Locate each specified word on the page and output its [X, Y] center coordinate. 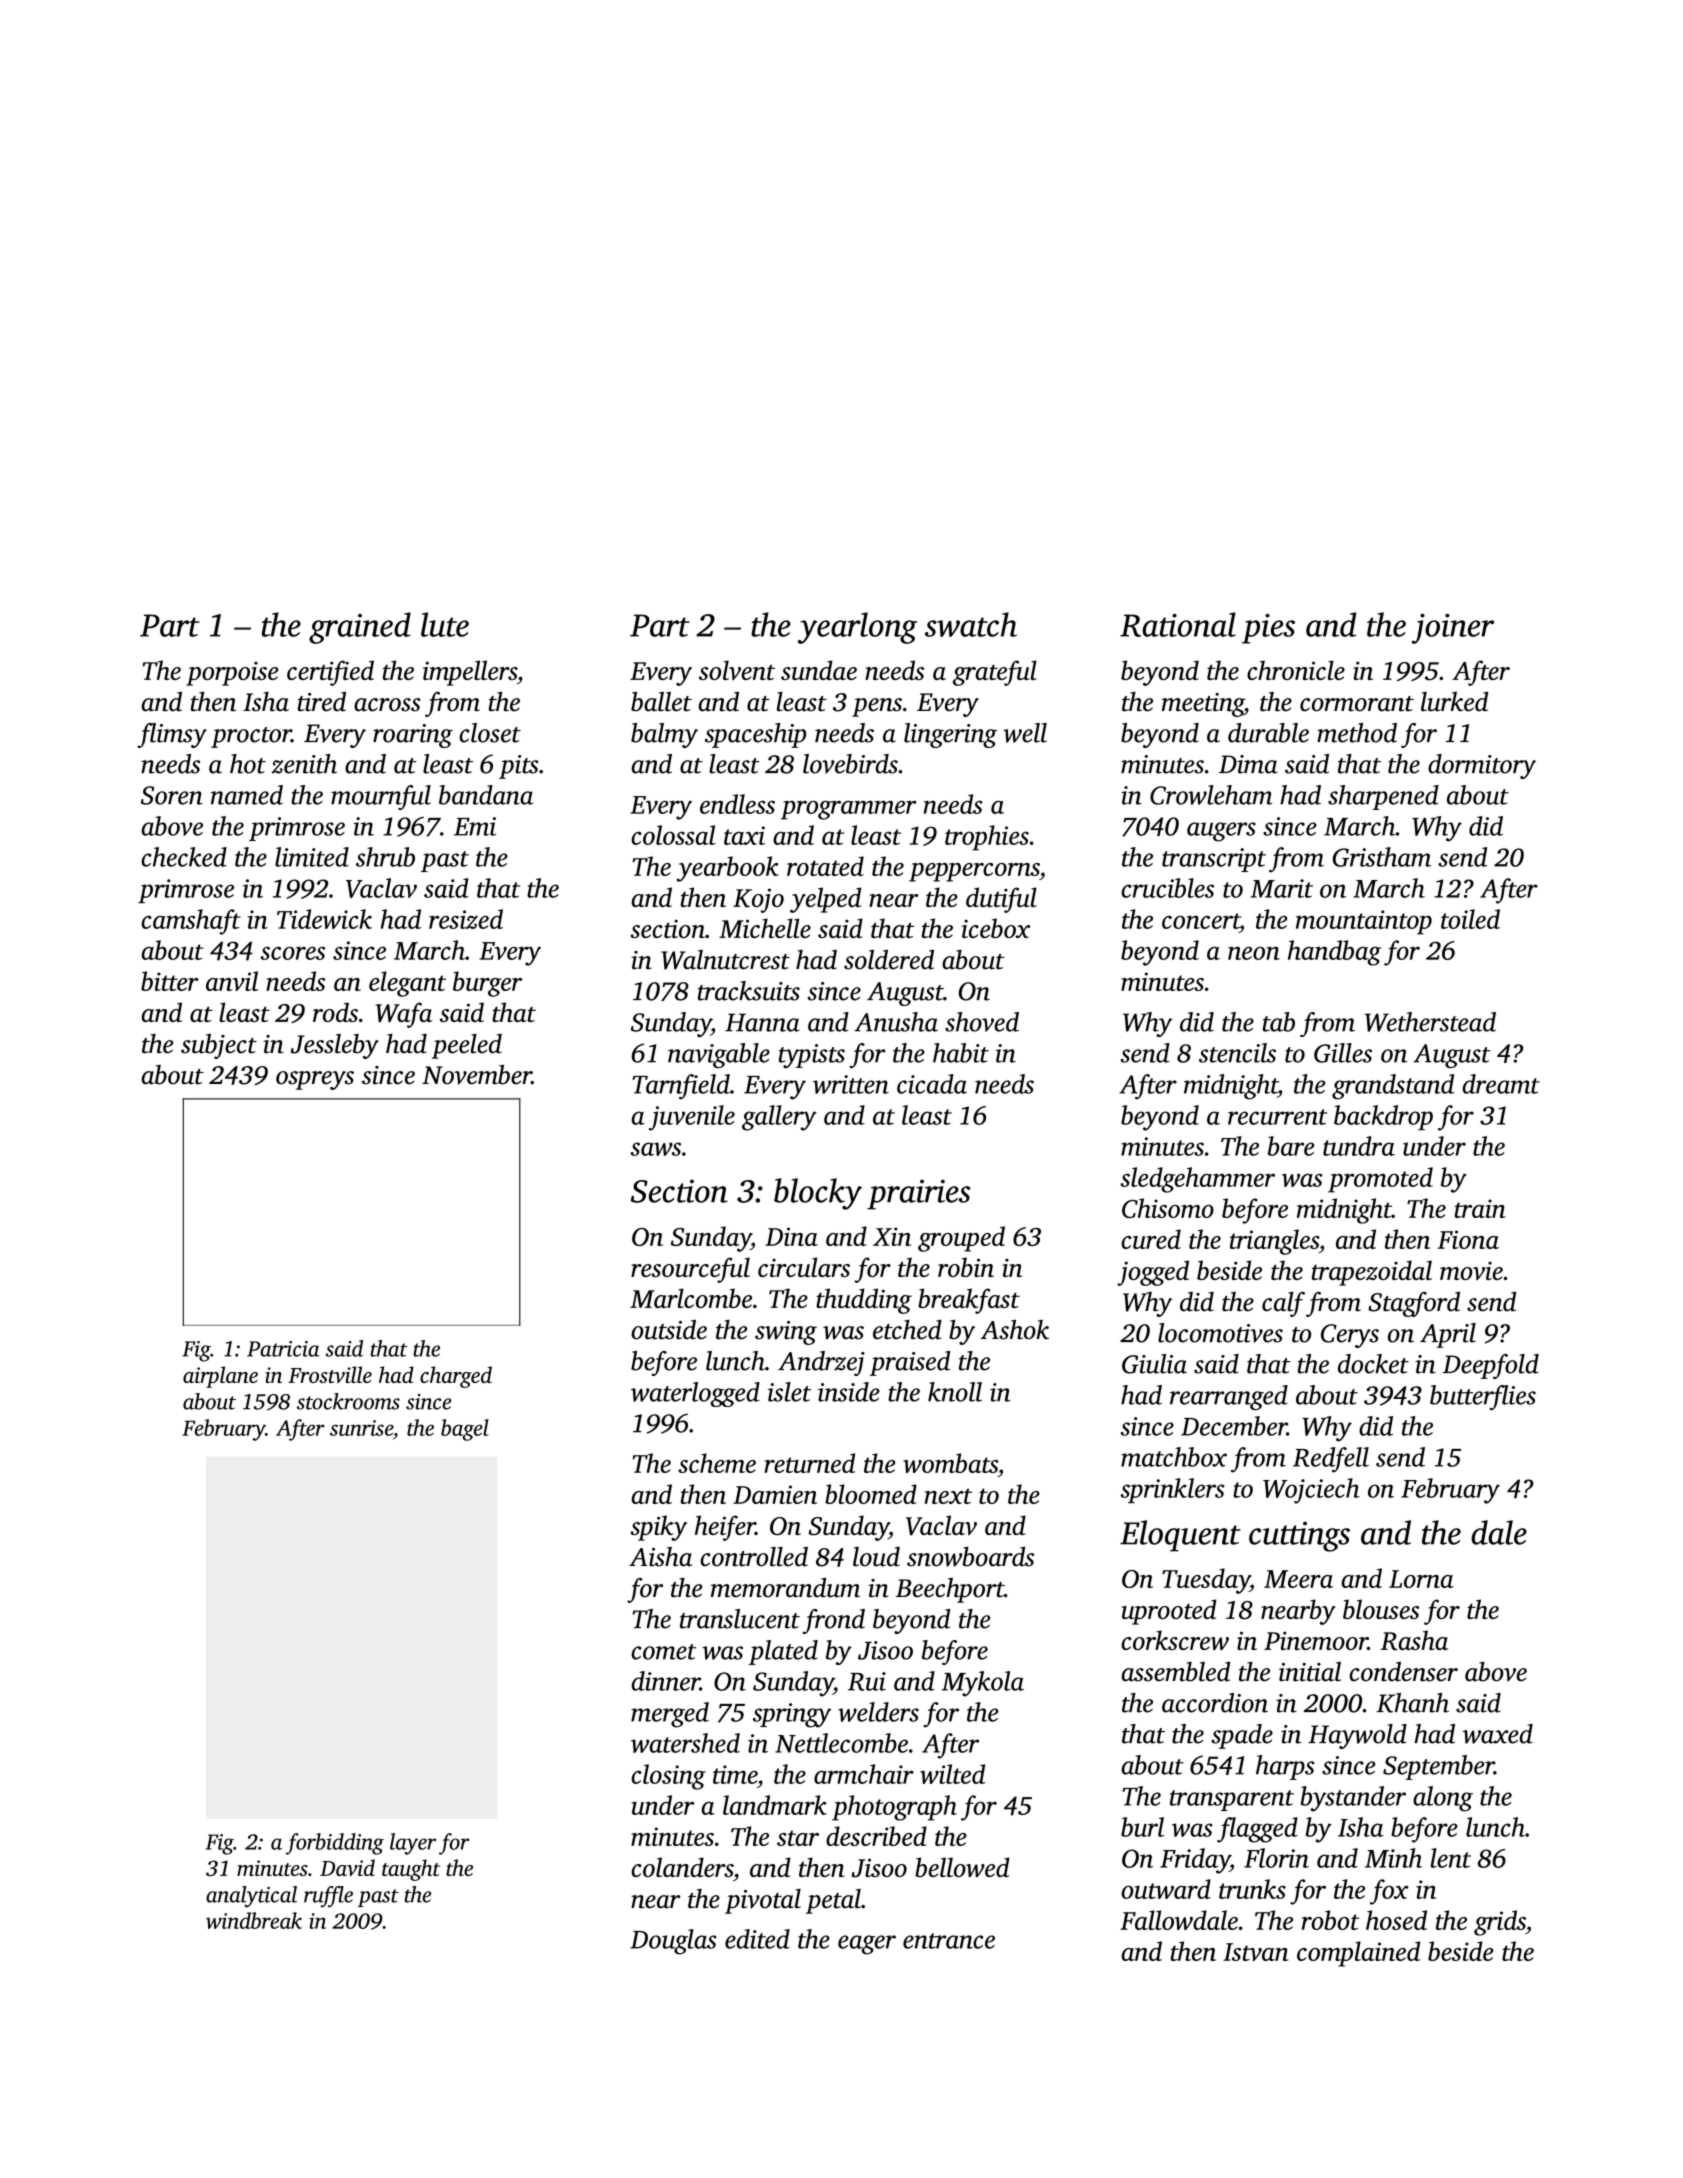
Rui [867, 1681]
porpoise [232, 674]
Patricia [283, 1349]
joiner [1453, 629]
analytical [251, 1897]
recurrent [1277, 1117]
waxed [1498, 1734]
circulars [804, 1267]
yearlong [857, 628]
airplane [220, 1377]
